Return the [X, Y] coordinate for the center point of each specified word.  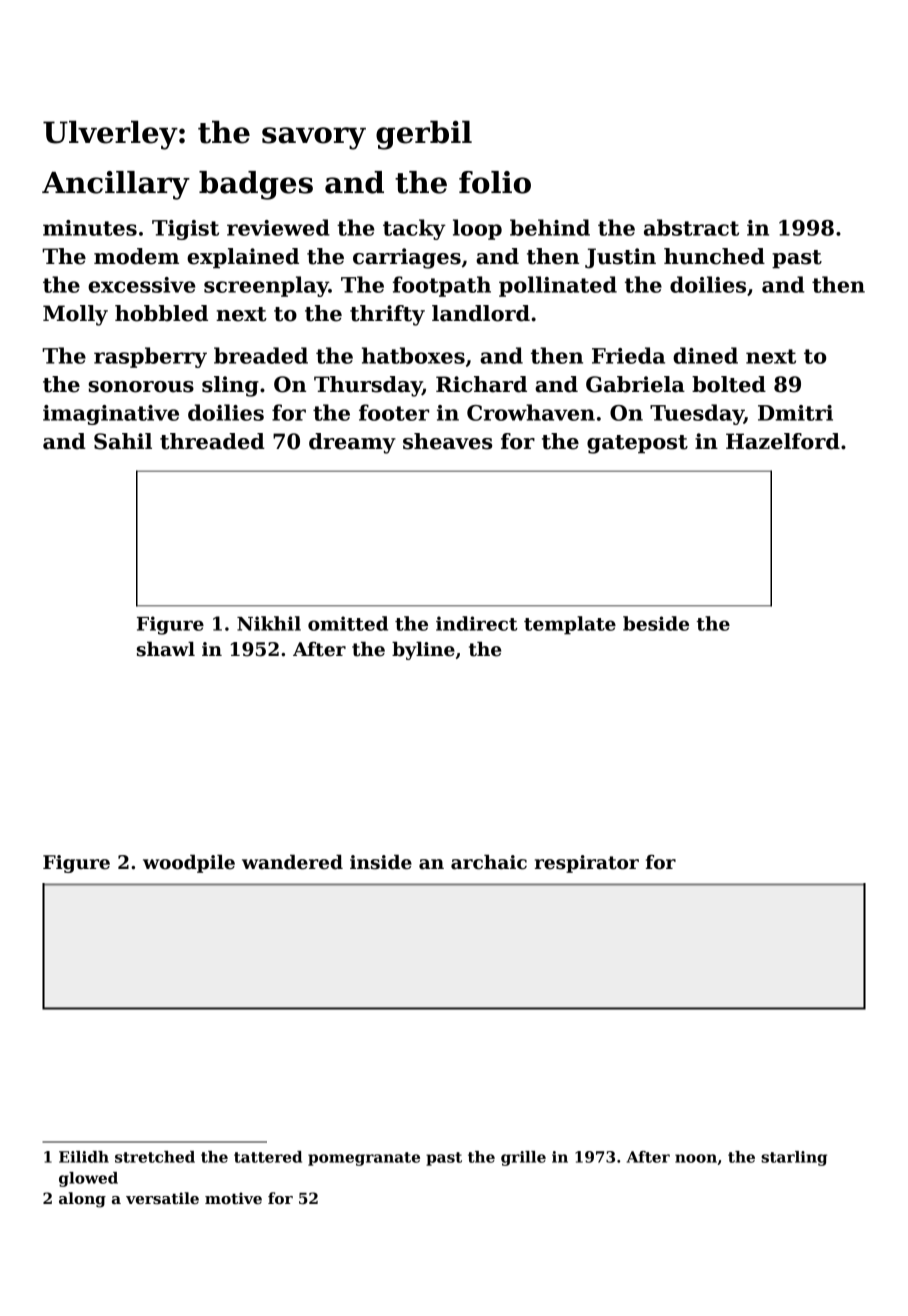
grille [523, 1158]
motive [233, 1198]
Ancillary [116, 185]
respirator [587, 864]
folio [495, 182]
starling [794, 1158]
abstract [691, 227]
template [570, 625]
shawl [166, 649]
